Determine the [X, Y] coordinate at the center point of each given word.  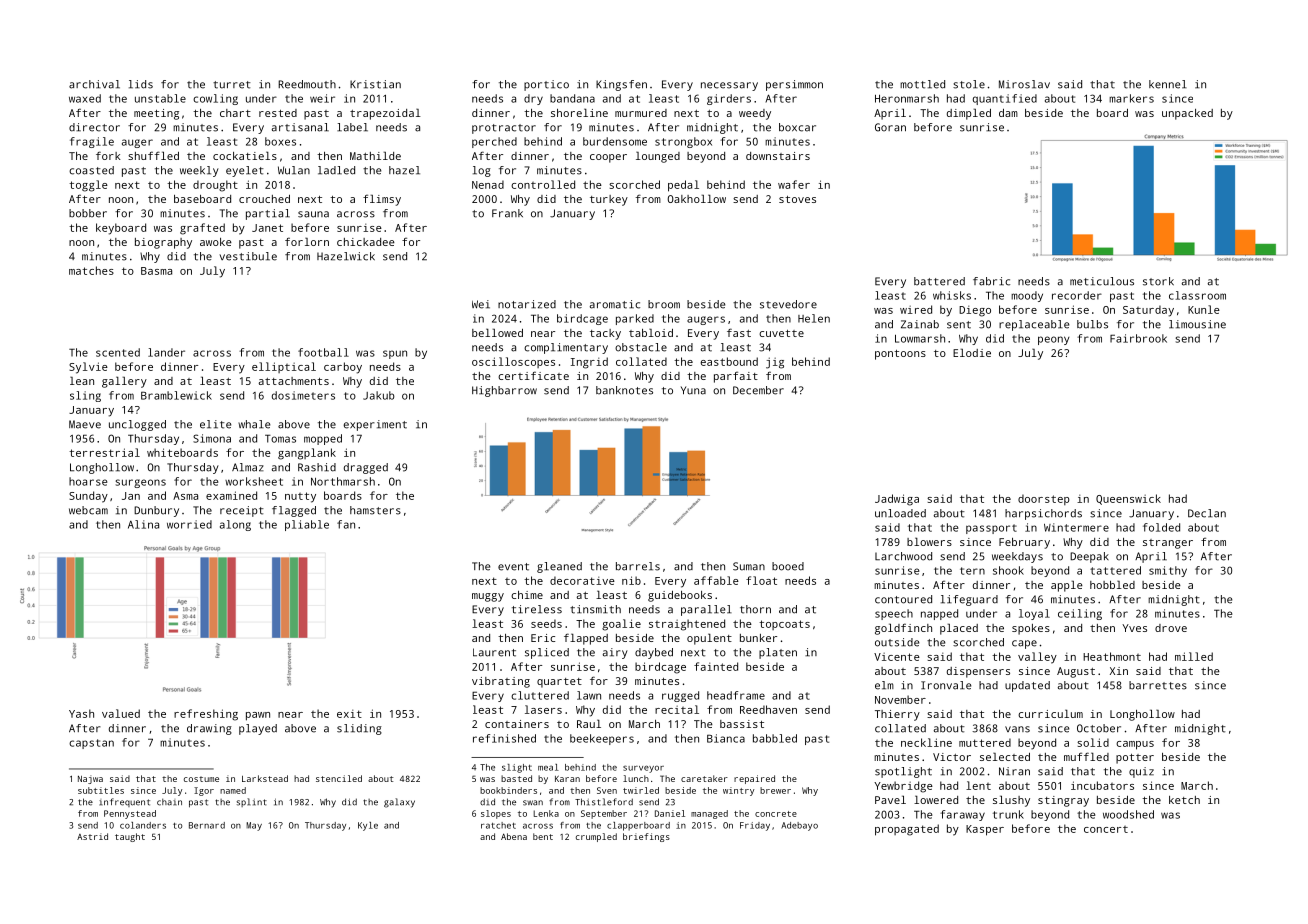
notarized [527, 304]
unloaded [900, 513]
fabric [991, 281]
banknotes [624, 390]
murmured [641, 113]
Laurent [494, 652]
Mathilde [375, 155]
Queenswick [1128, 499]
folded [1161, 527]
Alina [143, 524]
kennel [1168, 84]
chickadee [366, 242]
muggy [488, 597]
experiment [375, 425]
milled [1194, 656]
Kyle [368, 826]
